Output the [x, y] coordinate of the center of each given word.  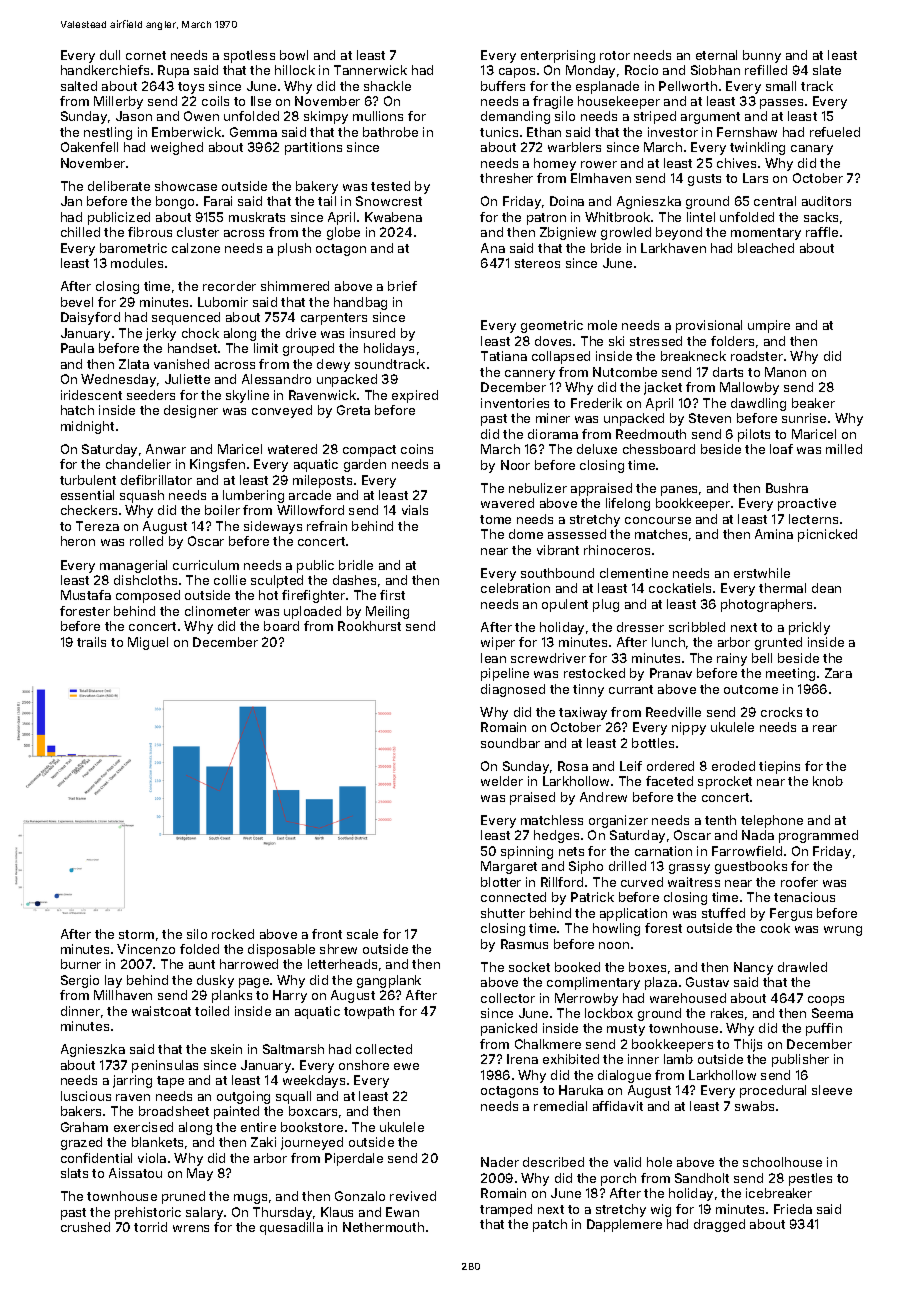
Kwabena [393, 217]
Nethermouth [383, 1227]
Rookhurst [369, 626]
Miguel [148, 643]
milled [844, 449]
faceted [669, 781]
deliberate [119, 186]
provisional [709, 326]
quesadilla [291, 1228]
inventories [515, 403]
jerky [161, 334]
